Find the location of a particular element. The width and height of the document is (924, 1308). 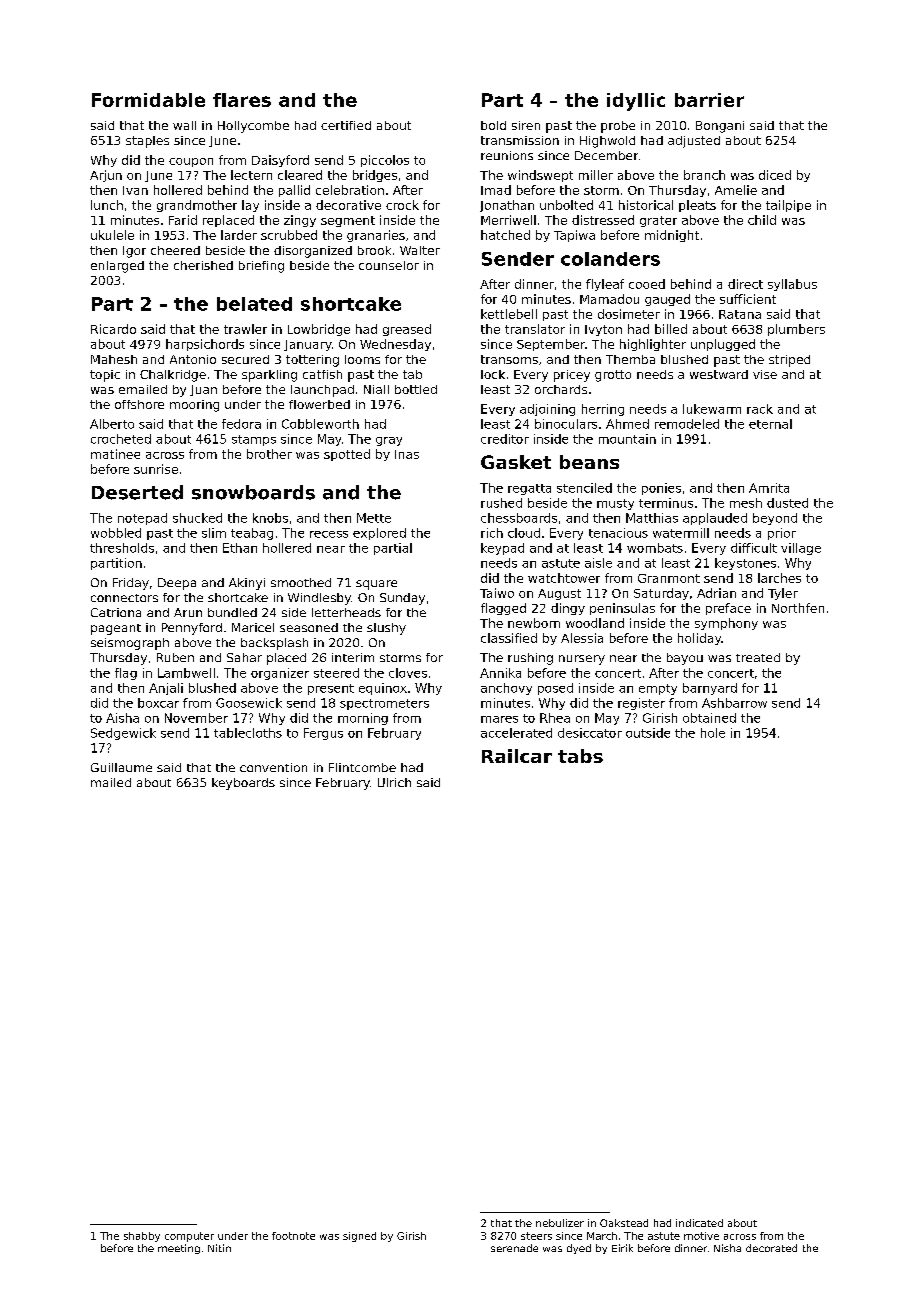

Merriwell is located at coordinates (508, 220).
